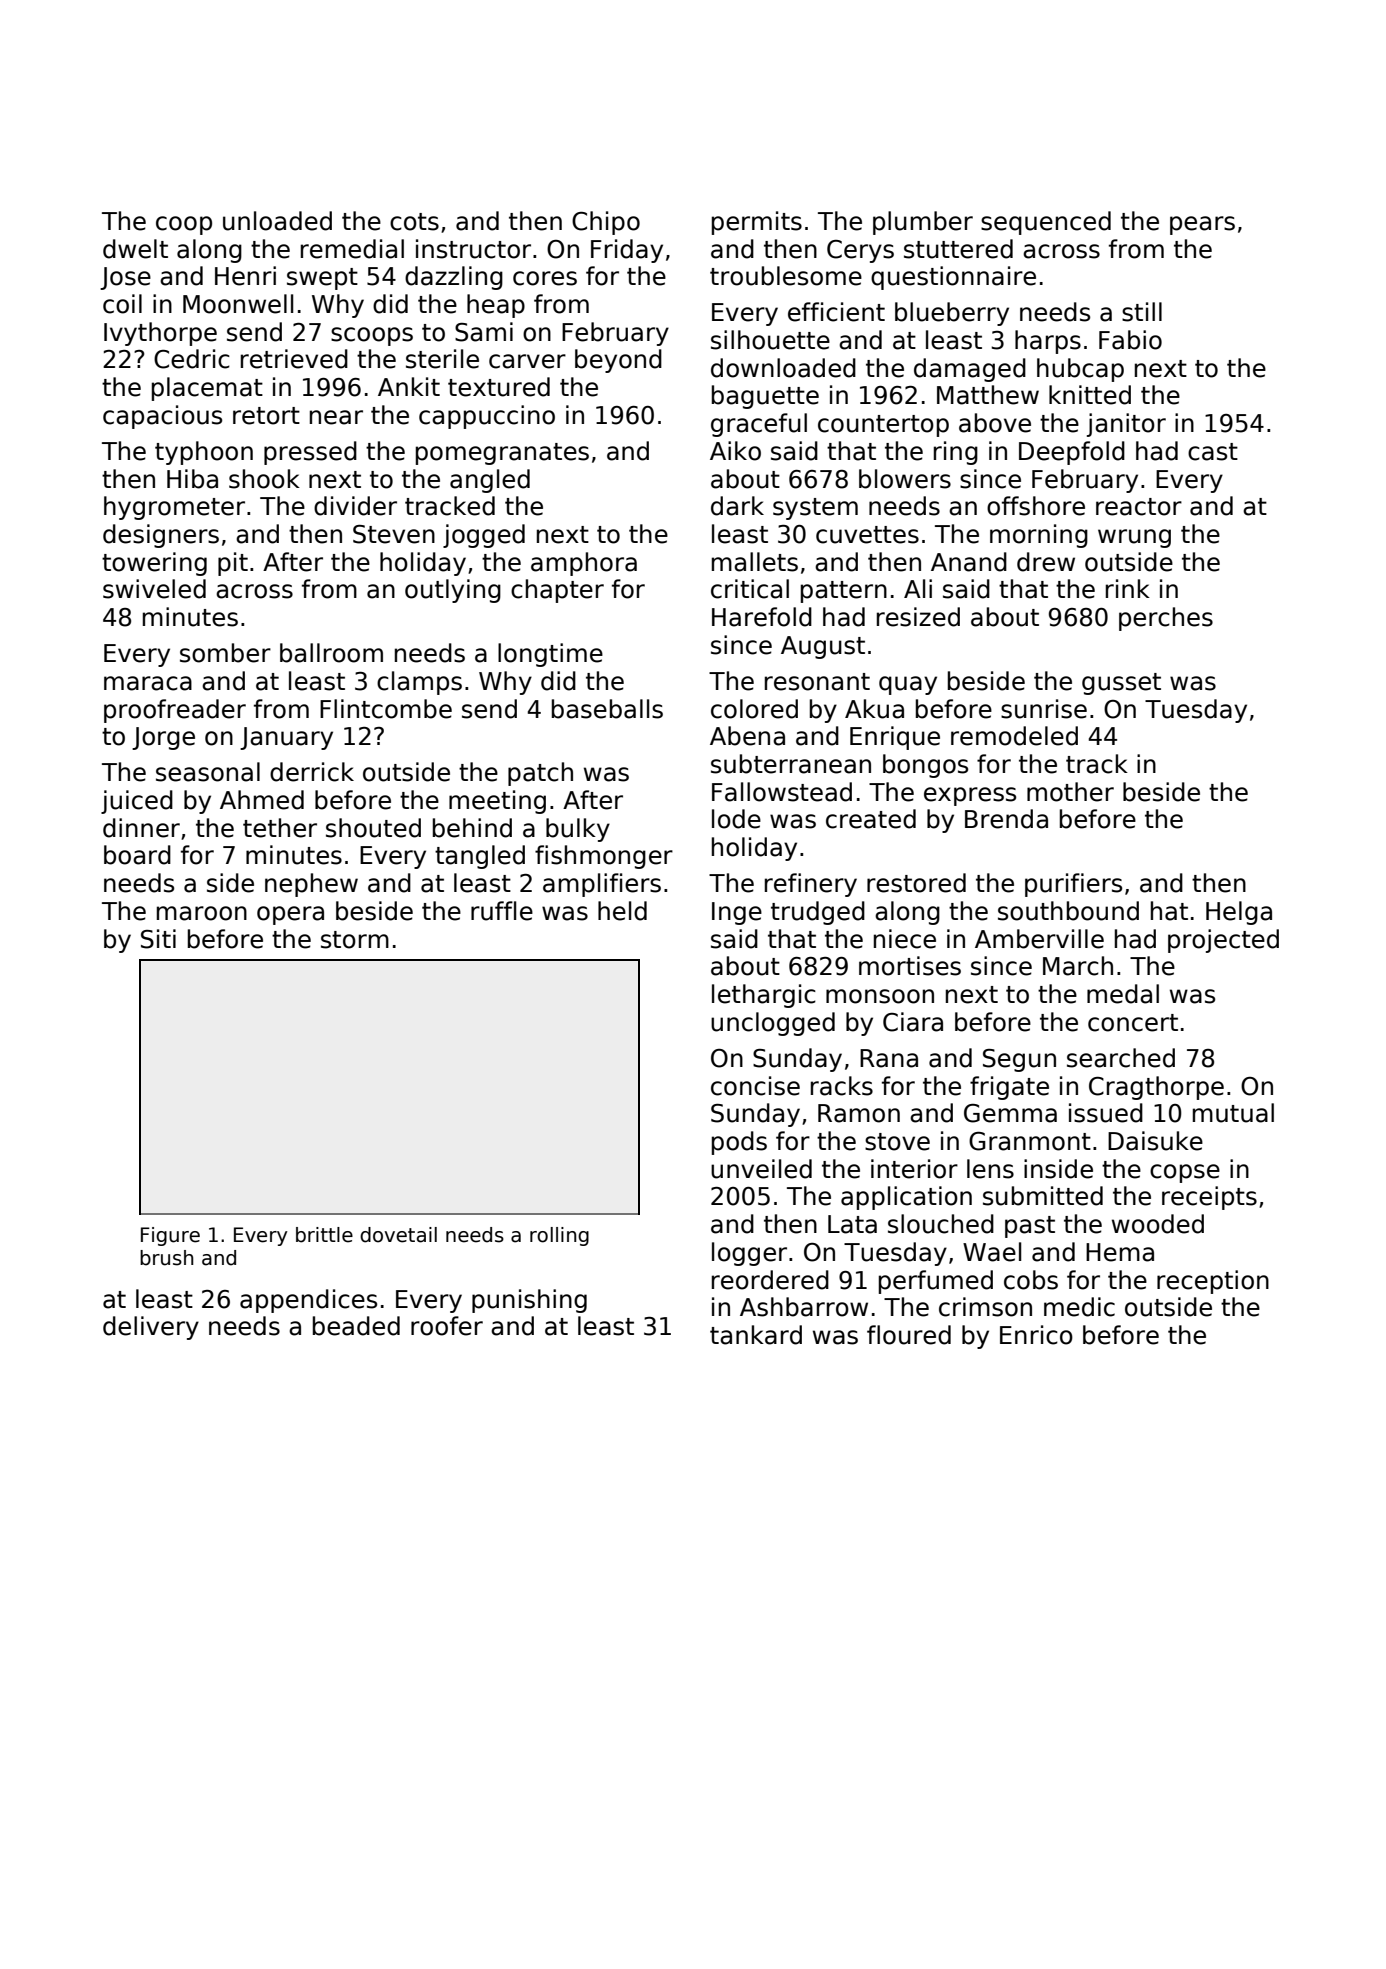  What do you see at coordinates (735, 451) in the screenshot?
I see `Aiko` at bounding box center [735, 451].
